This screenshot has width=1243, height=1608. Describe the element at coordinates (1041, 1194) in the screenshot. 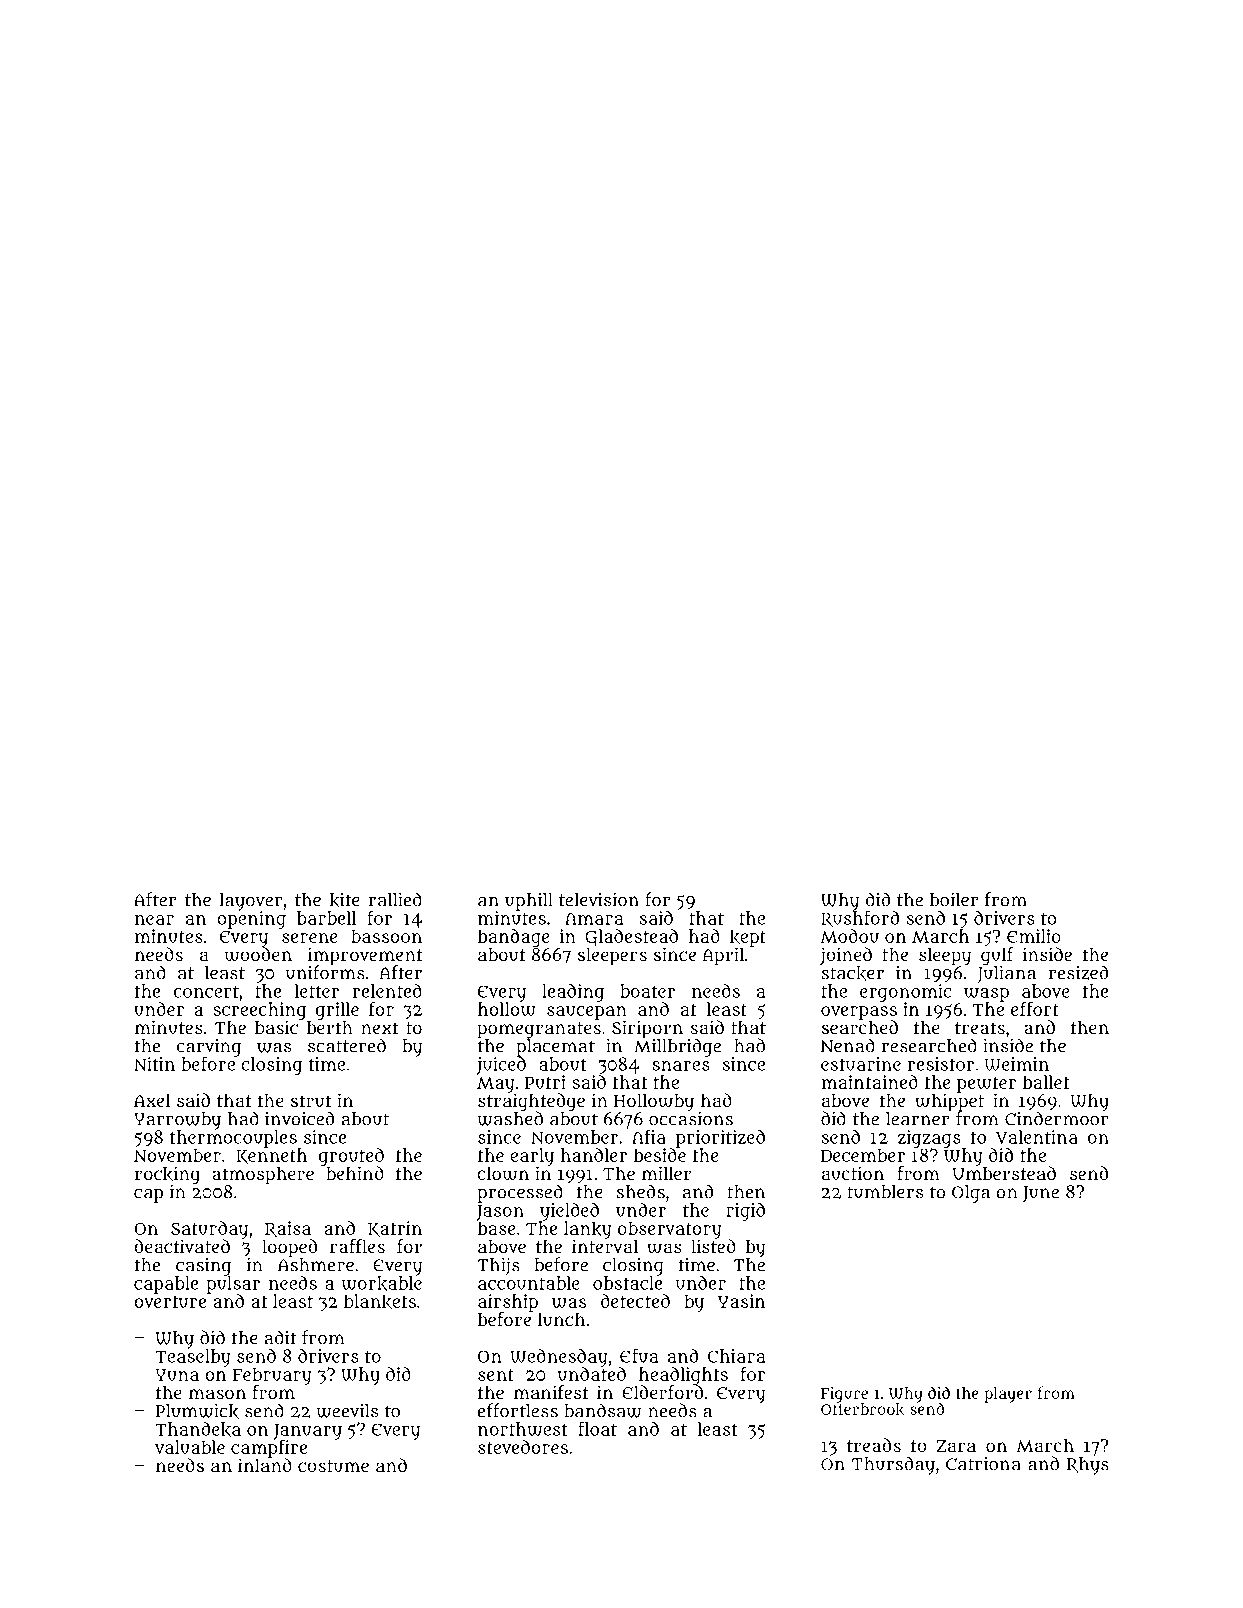

I see `June` at that location.
